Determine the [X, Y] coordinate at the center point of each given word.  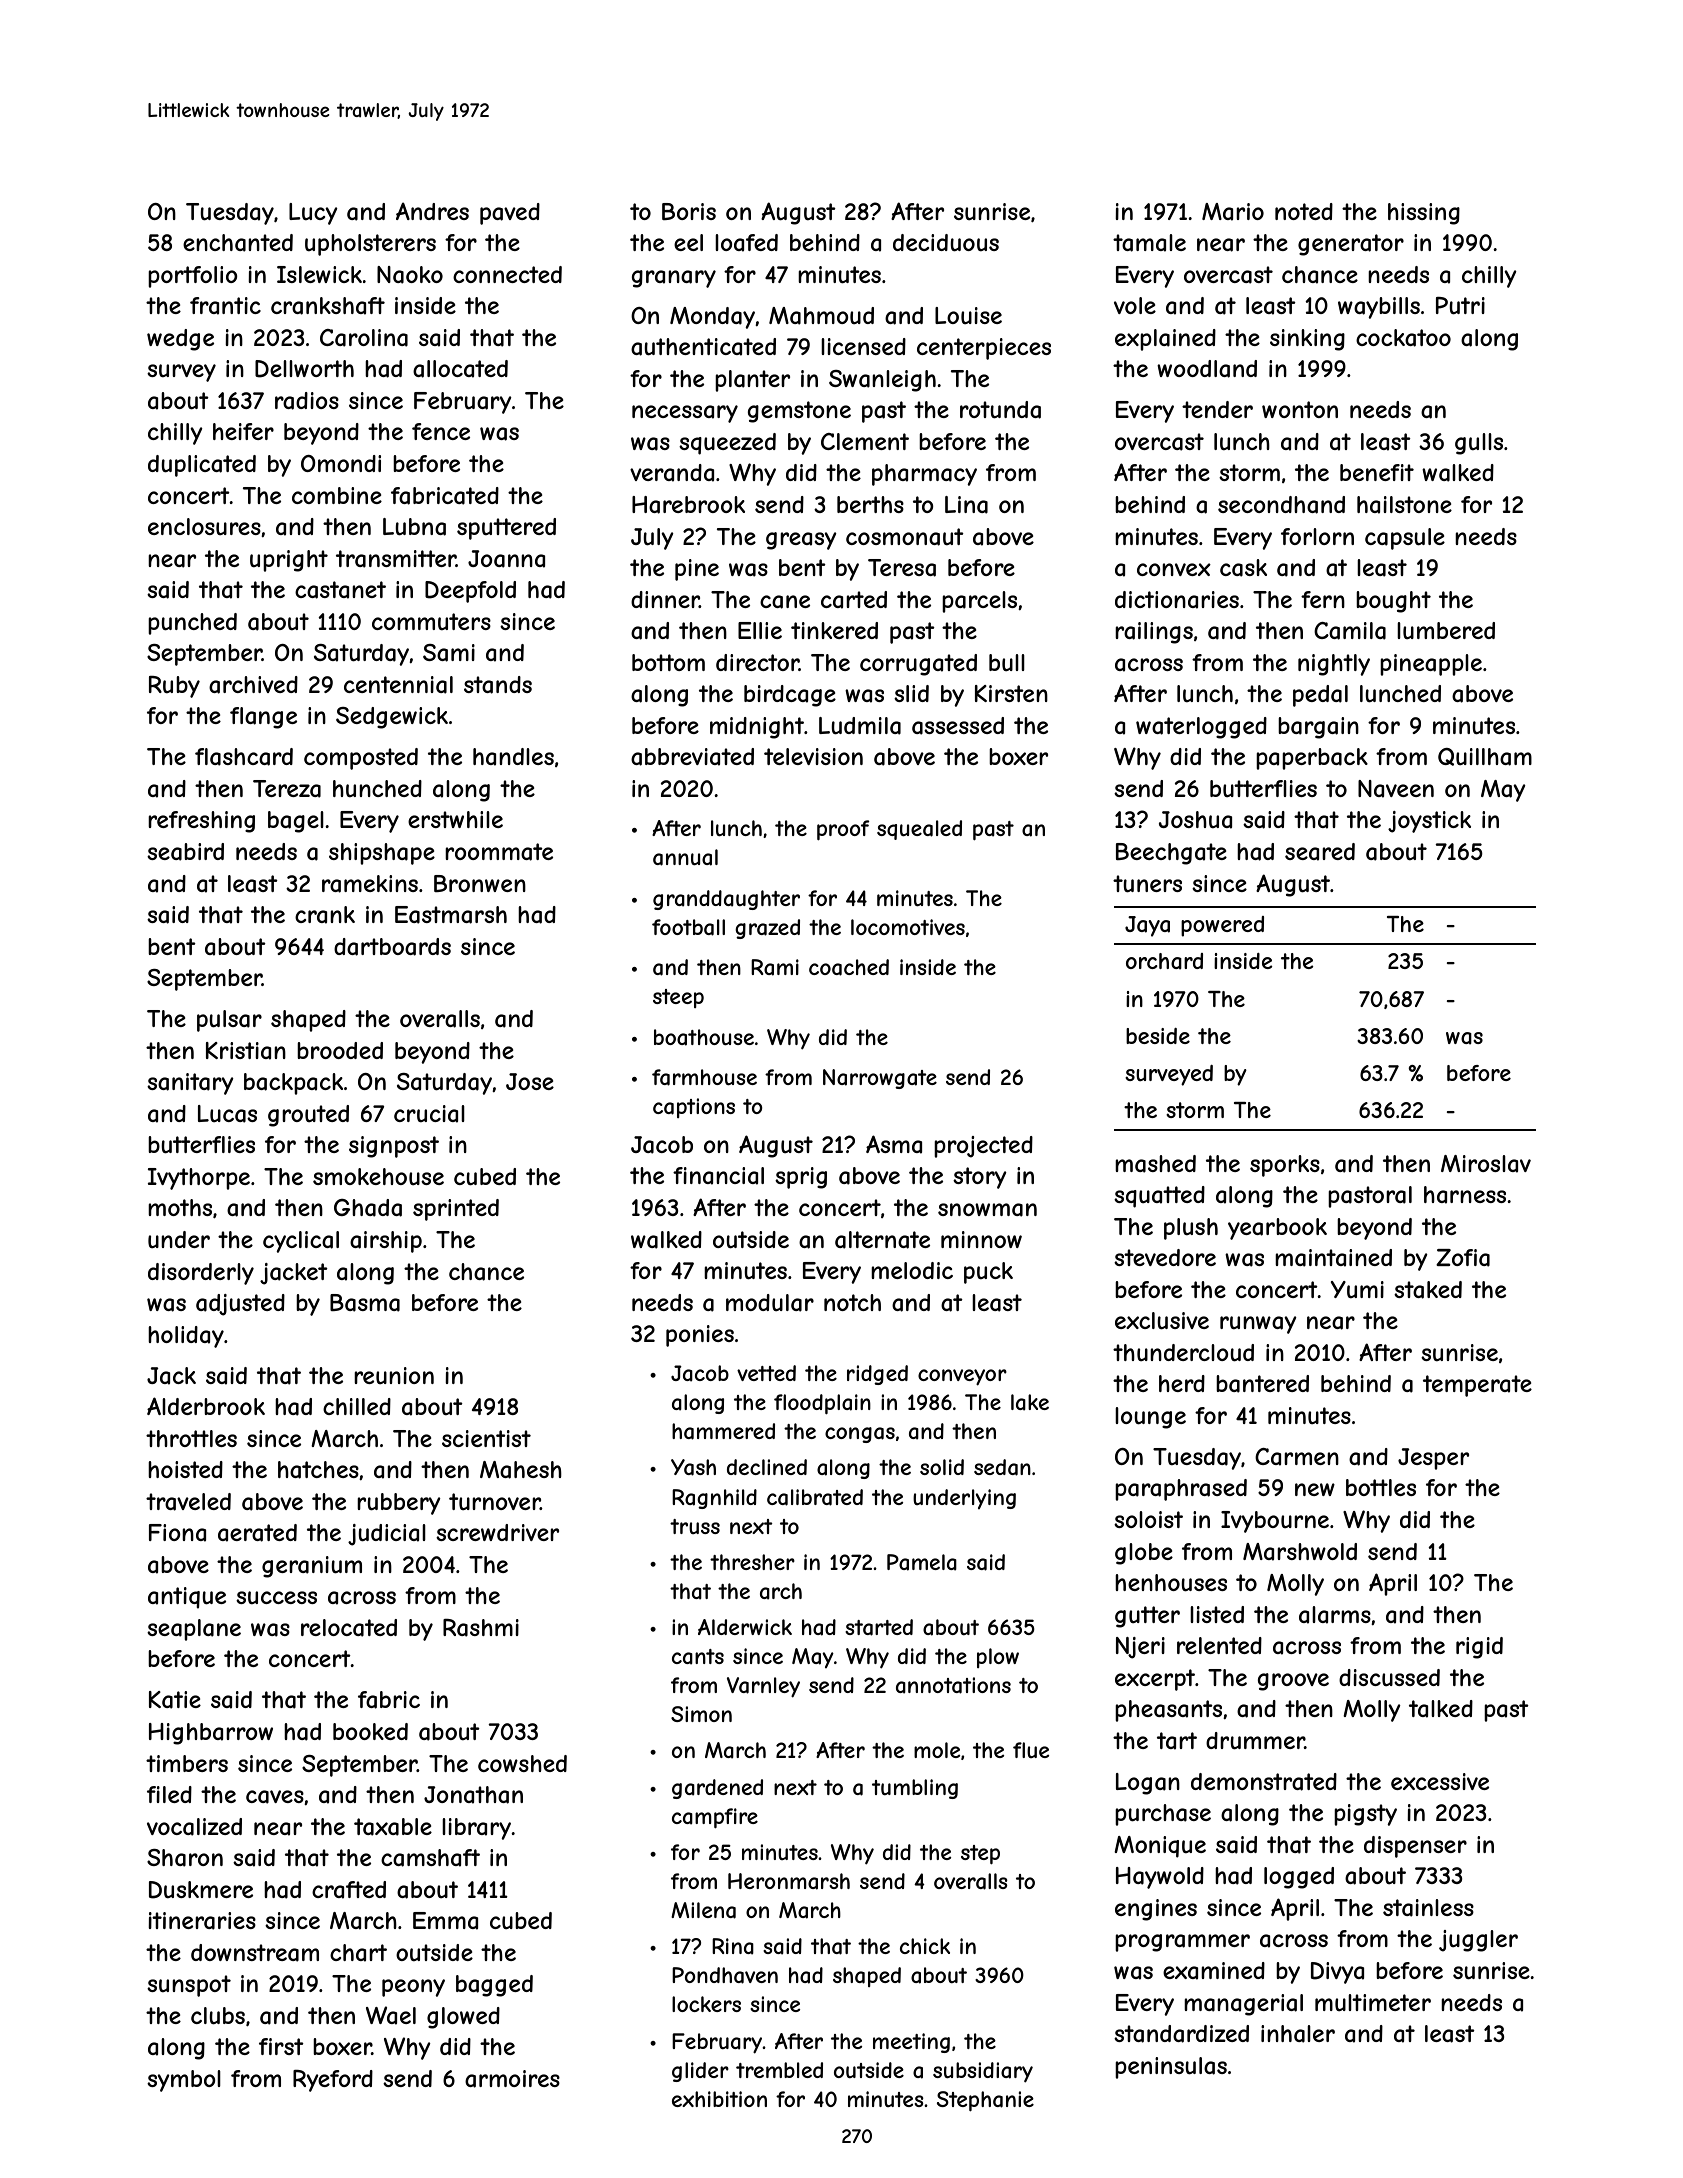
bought [1393, 602]
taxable [393, 1827]
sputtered [506, 529]
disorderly [201, 1274]
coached [849, 967]
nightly [1334, 665]
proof [843, 830]
